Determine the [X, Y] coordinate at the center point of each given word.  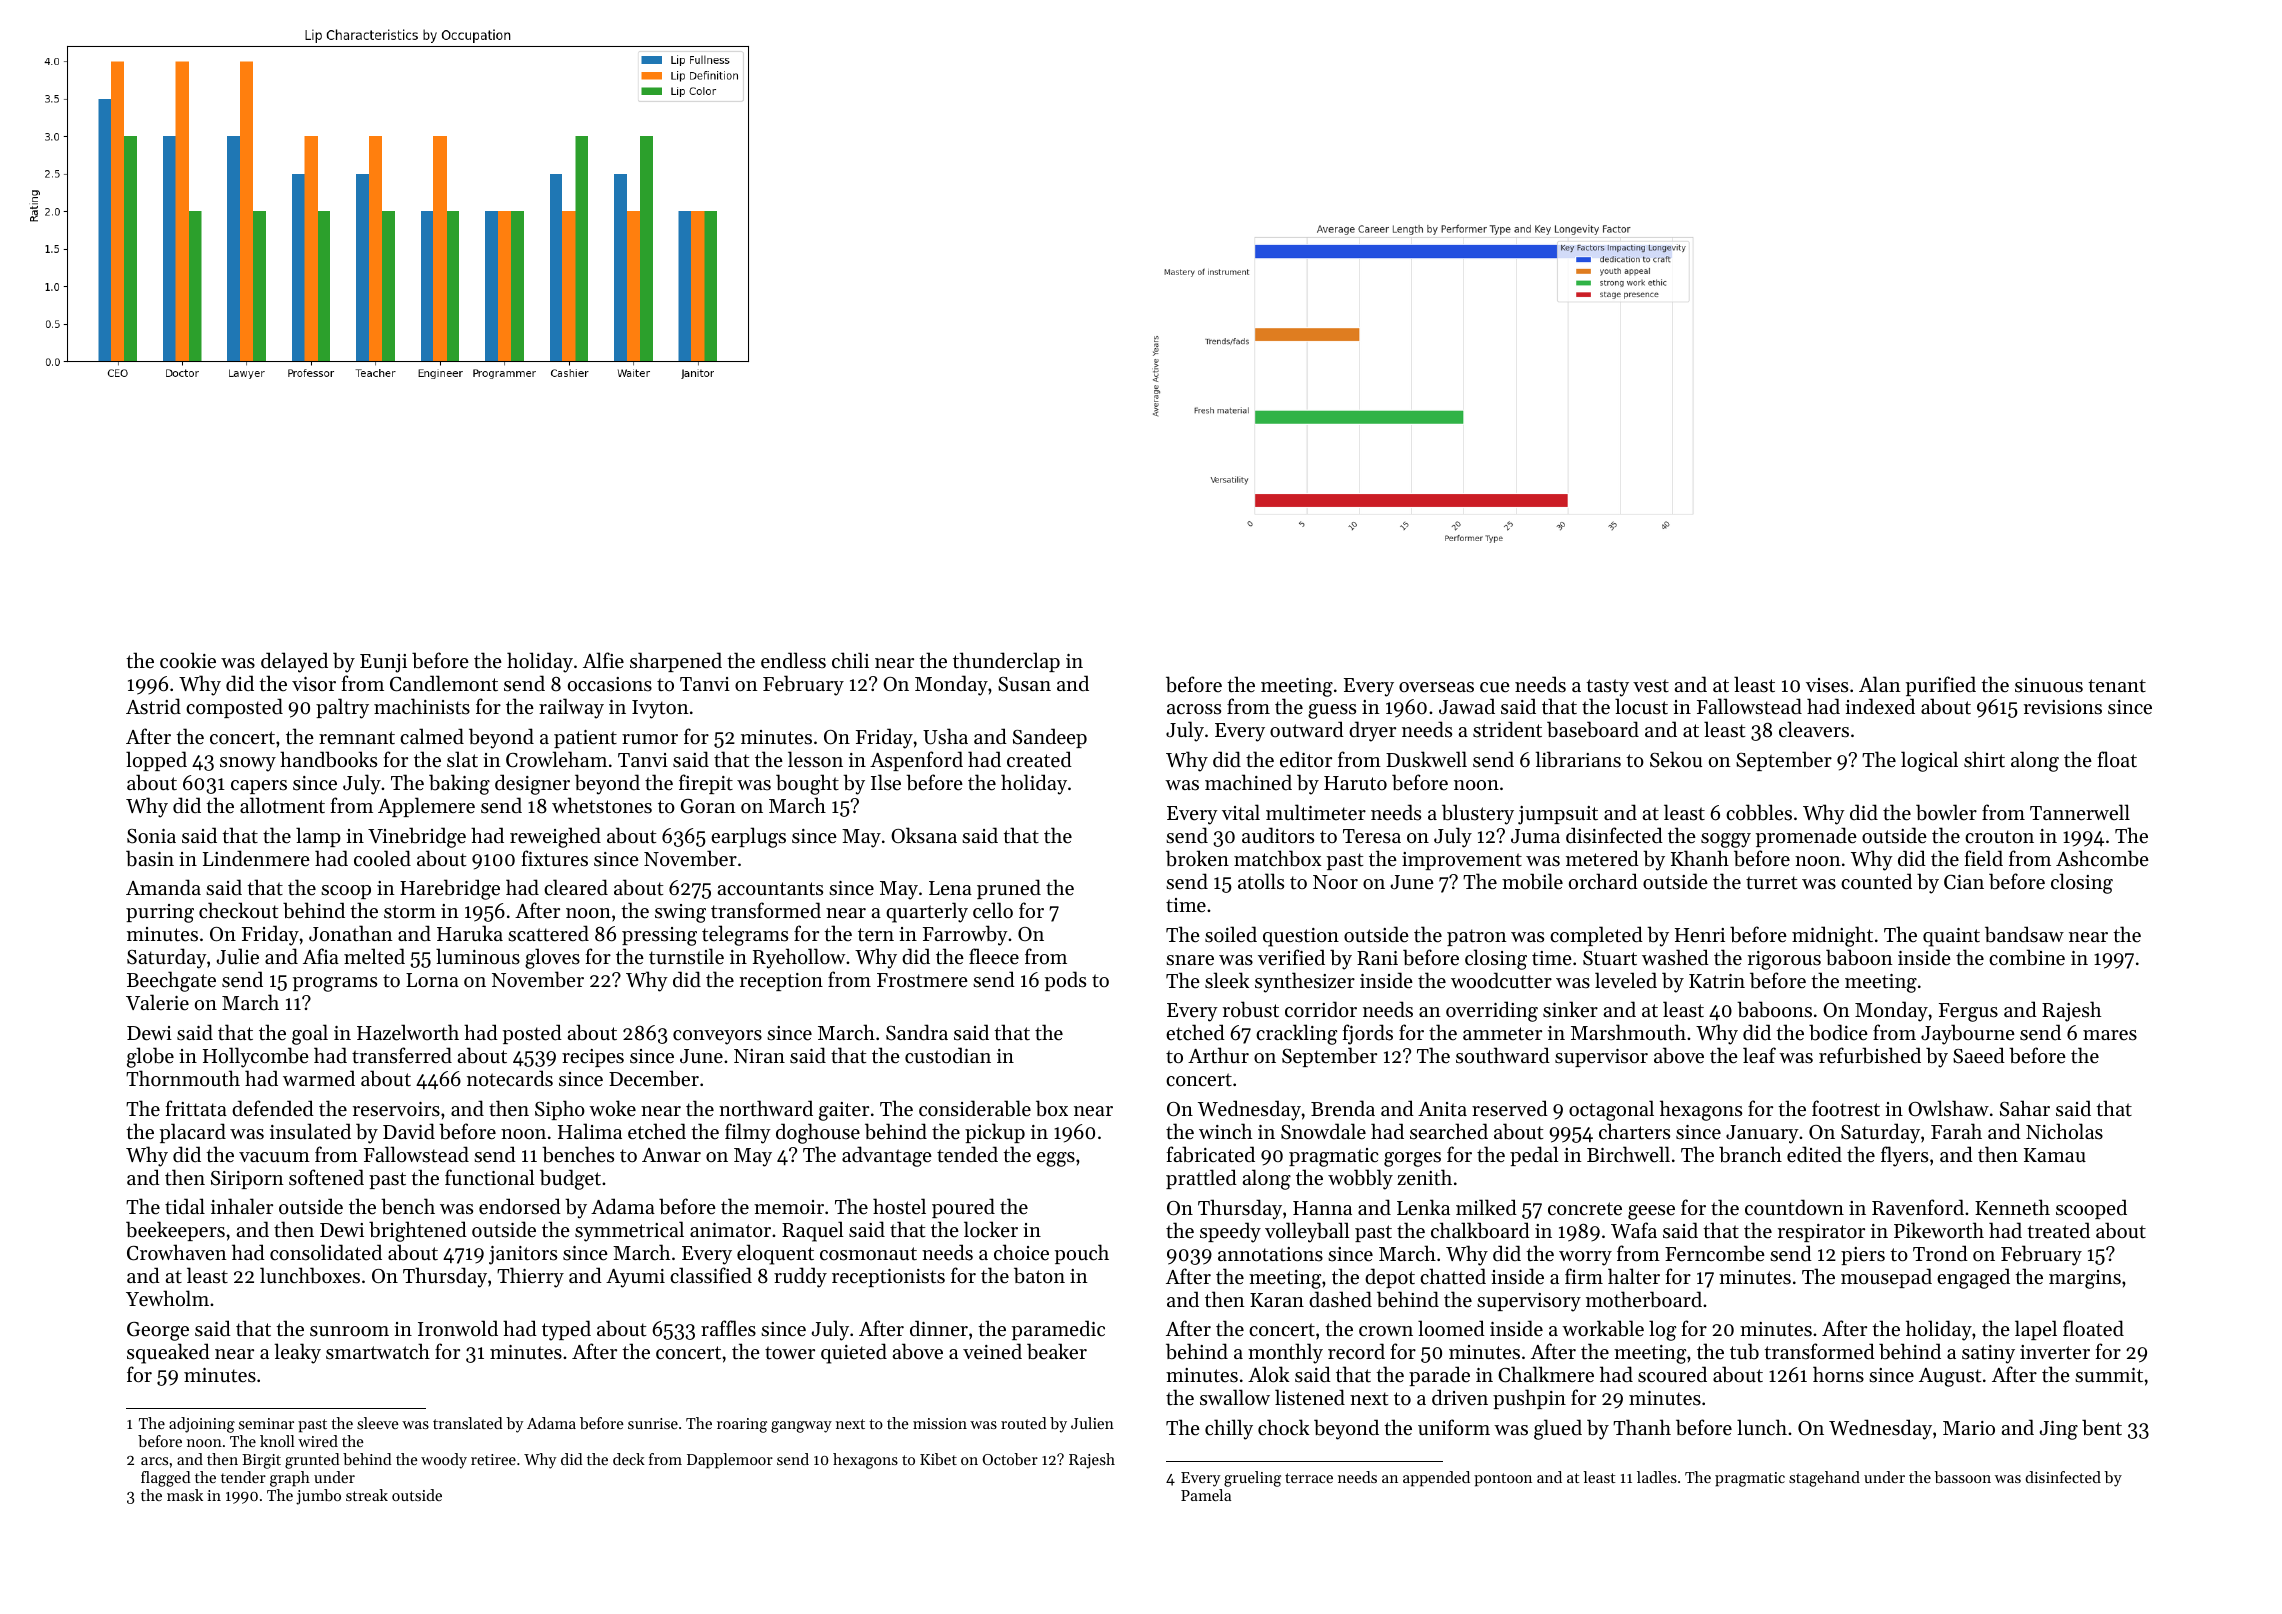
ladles [1657, 1477]
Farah [1956, 1131]
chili [850, 660]
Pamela [1206, 1495]
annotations [1270, 1254]
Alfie [603, 660]
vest [1651, 686]
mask [185, 1495]
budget [570, 1179]
